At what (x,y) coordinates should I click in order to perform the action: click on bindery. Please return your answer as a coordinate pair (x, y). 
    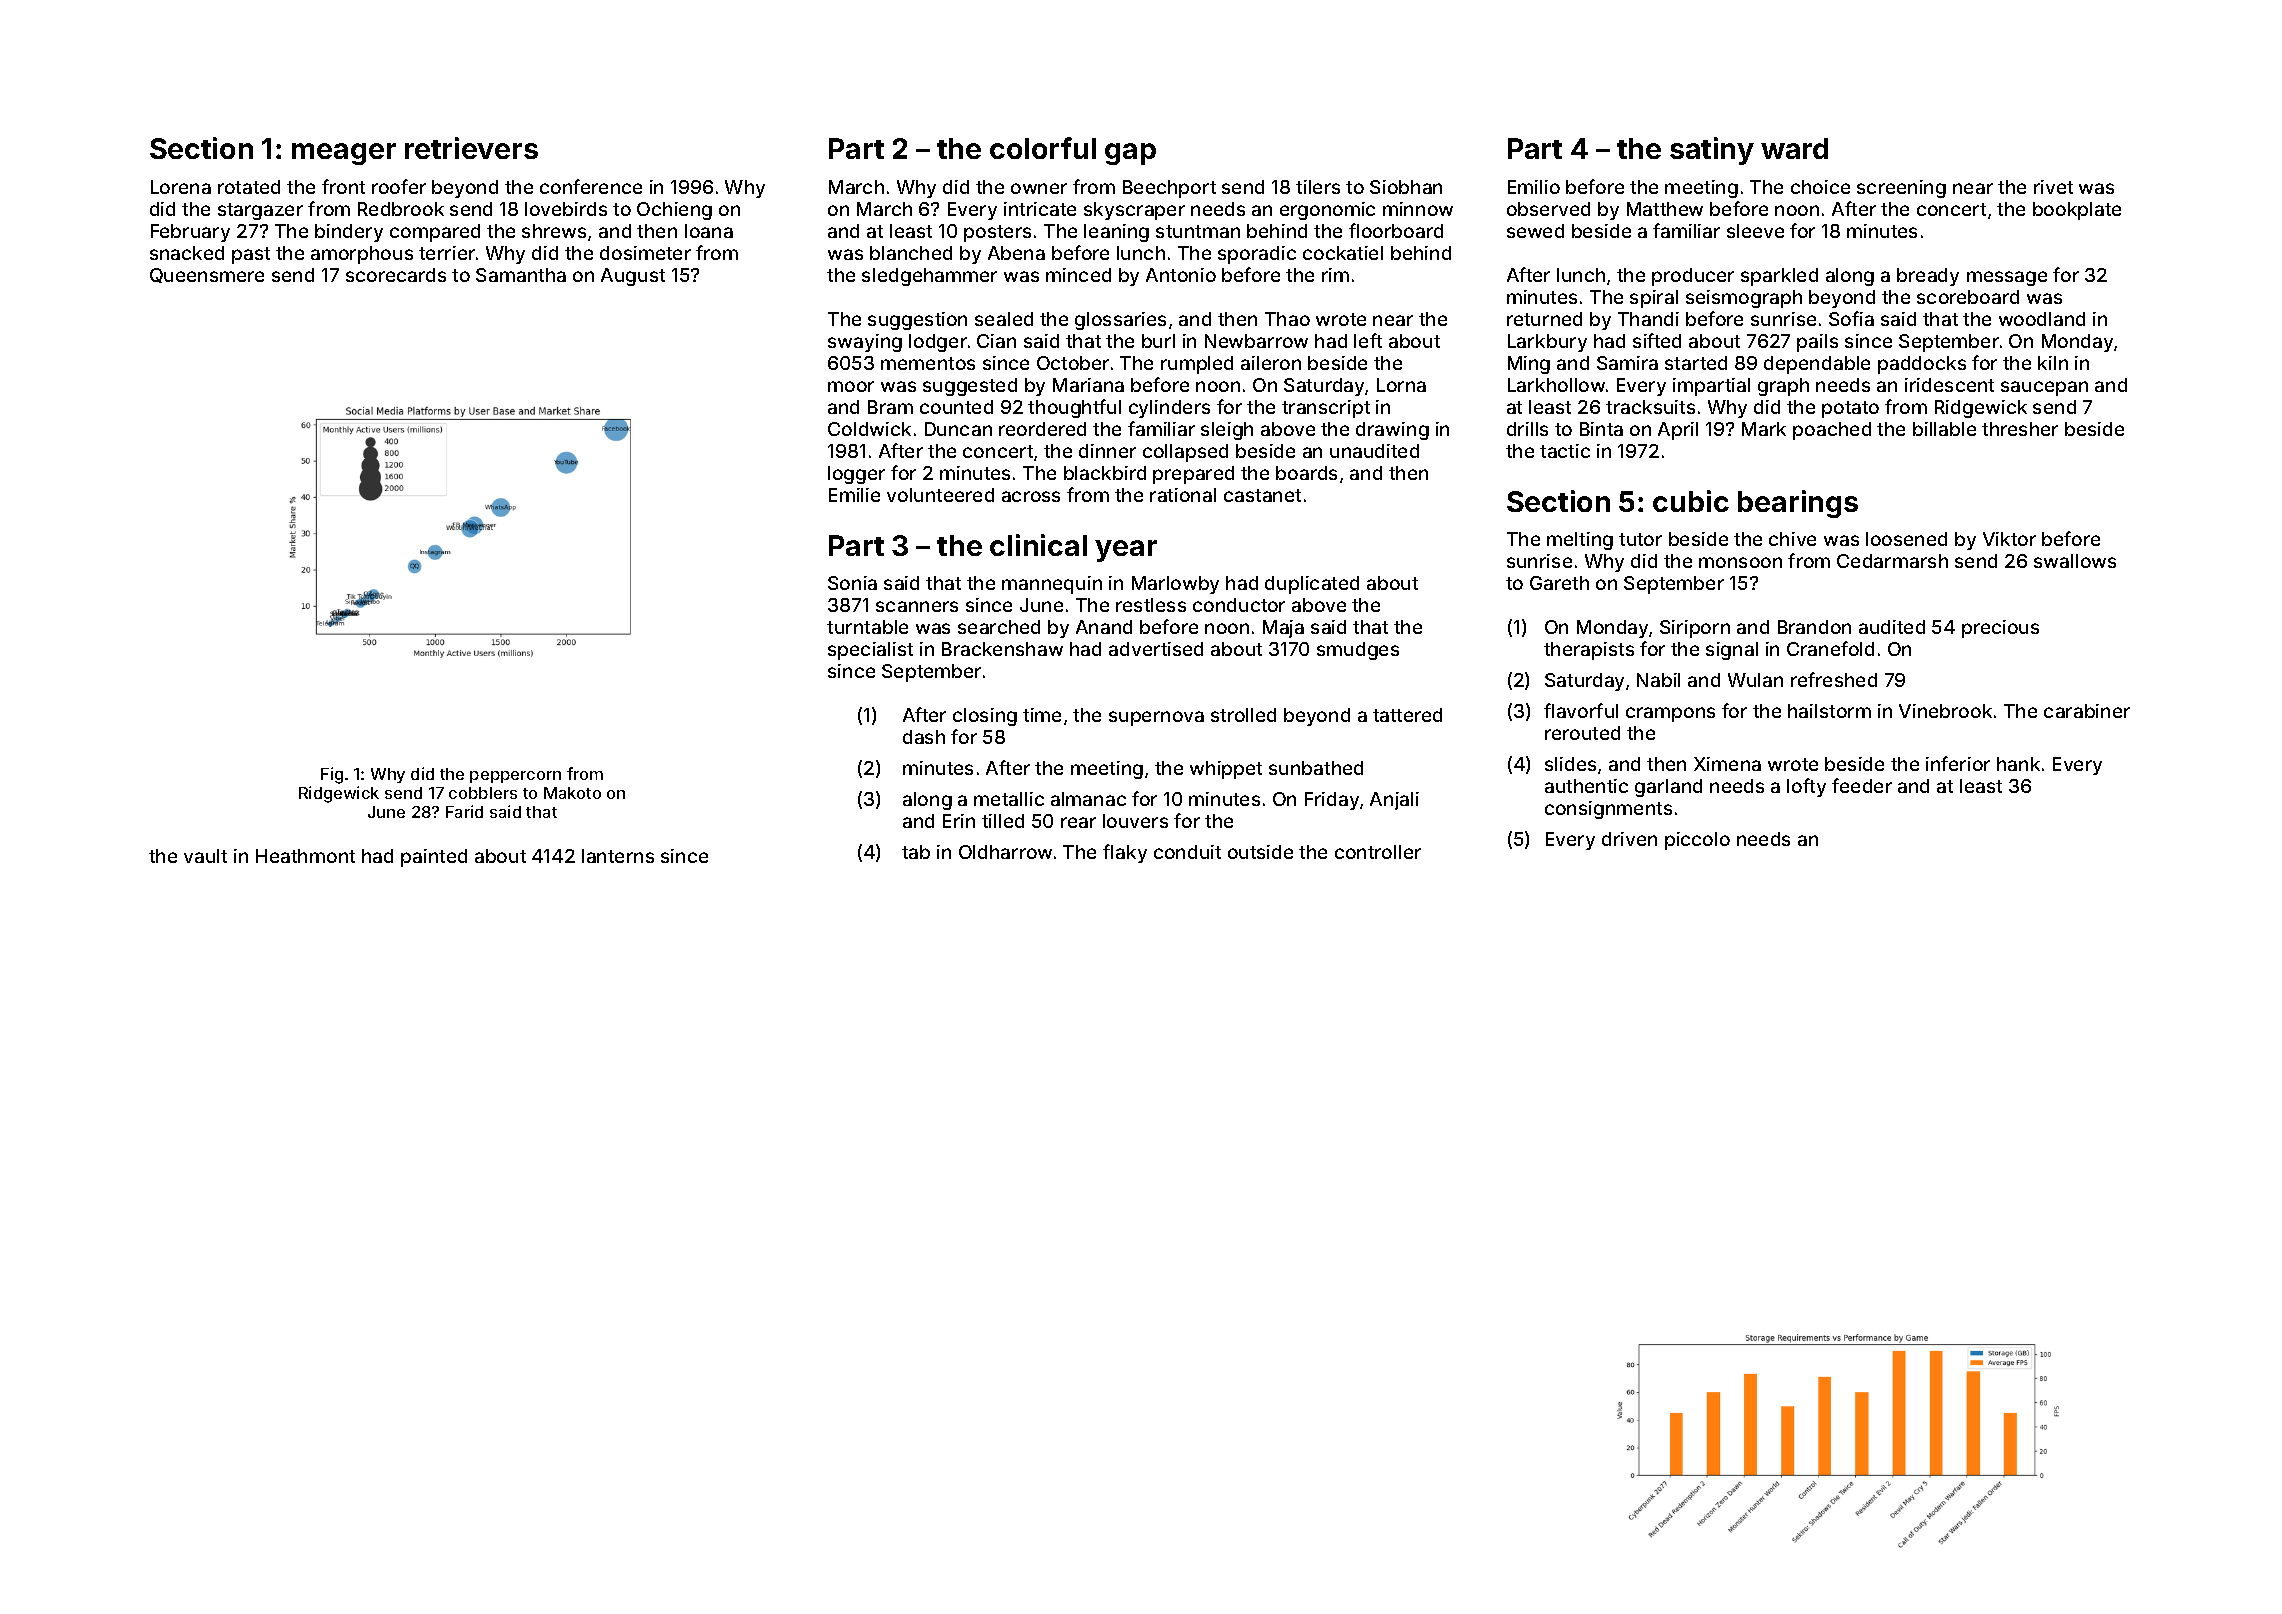
    Looking at the image, I should click on (349, 233).
